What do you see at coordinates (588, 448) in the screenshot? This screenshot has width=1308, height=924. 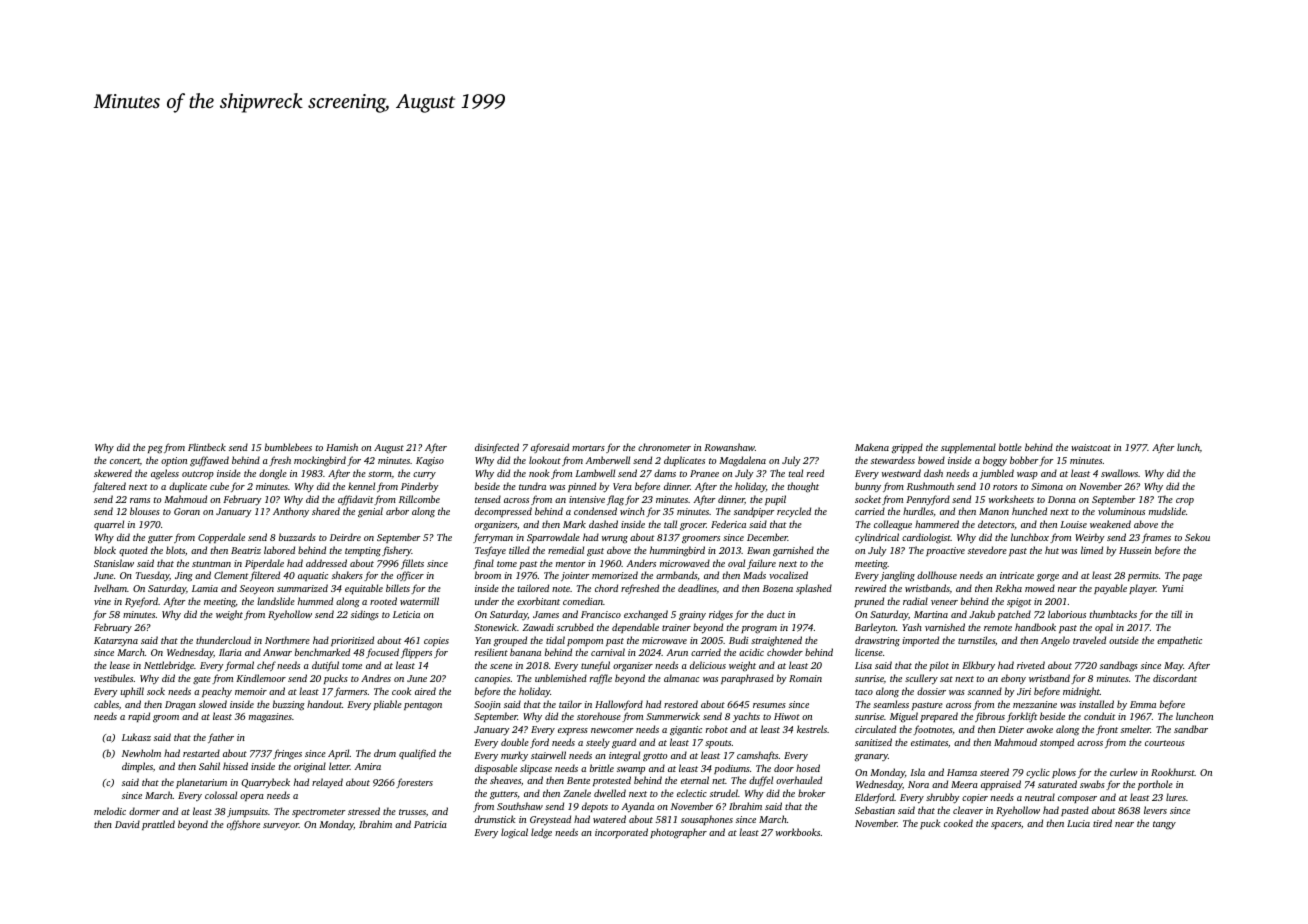 I see `mortars` at bounding box center [588, 448].
